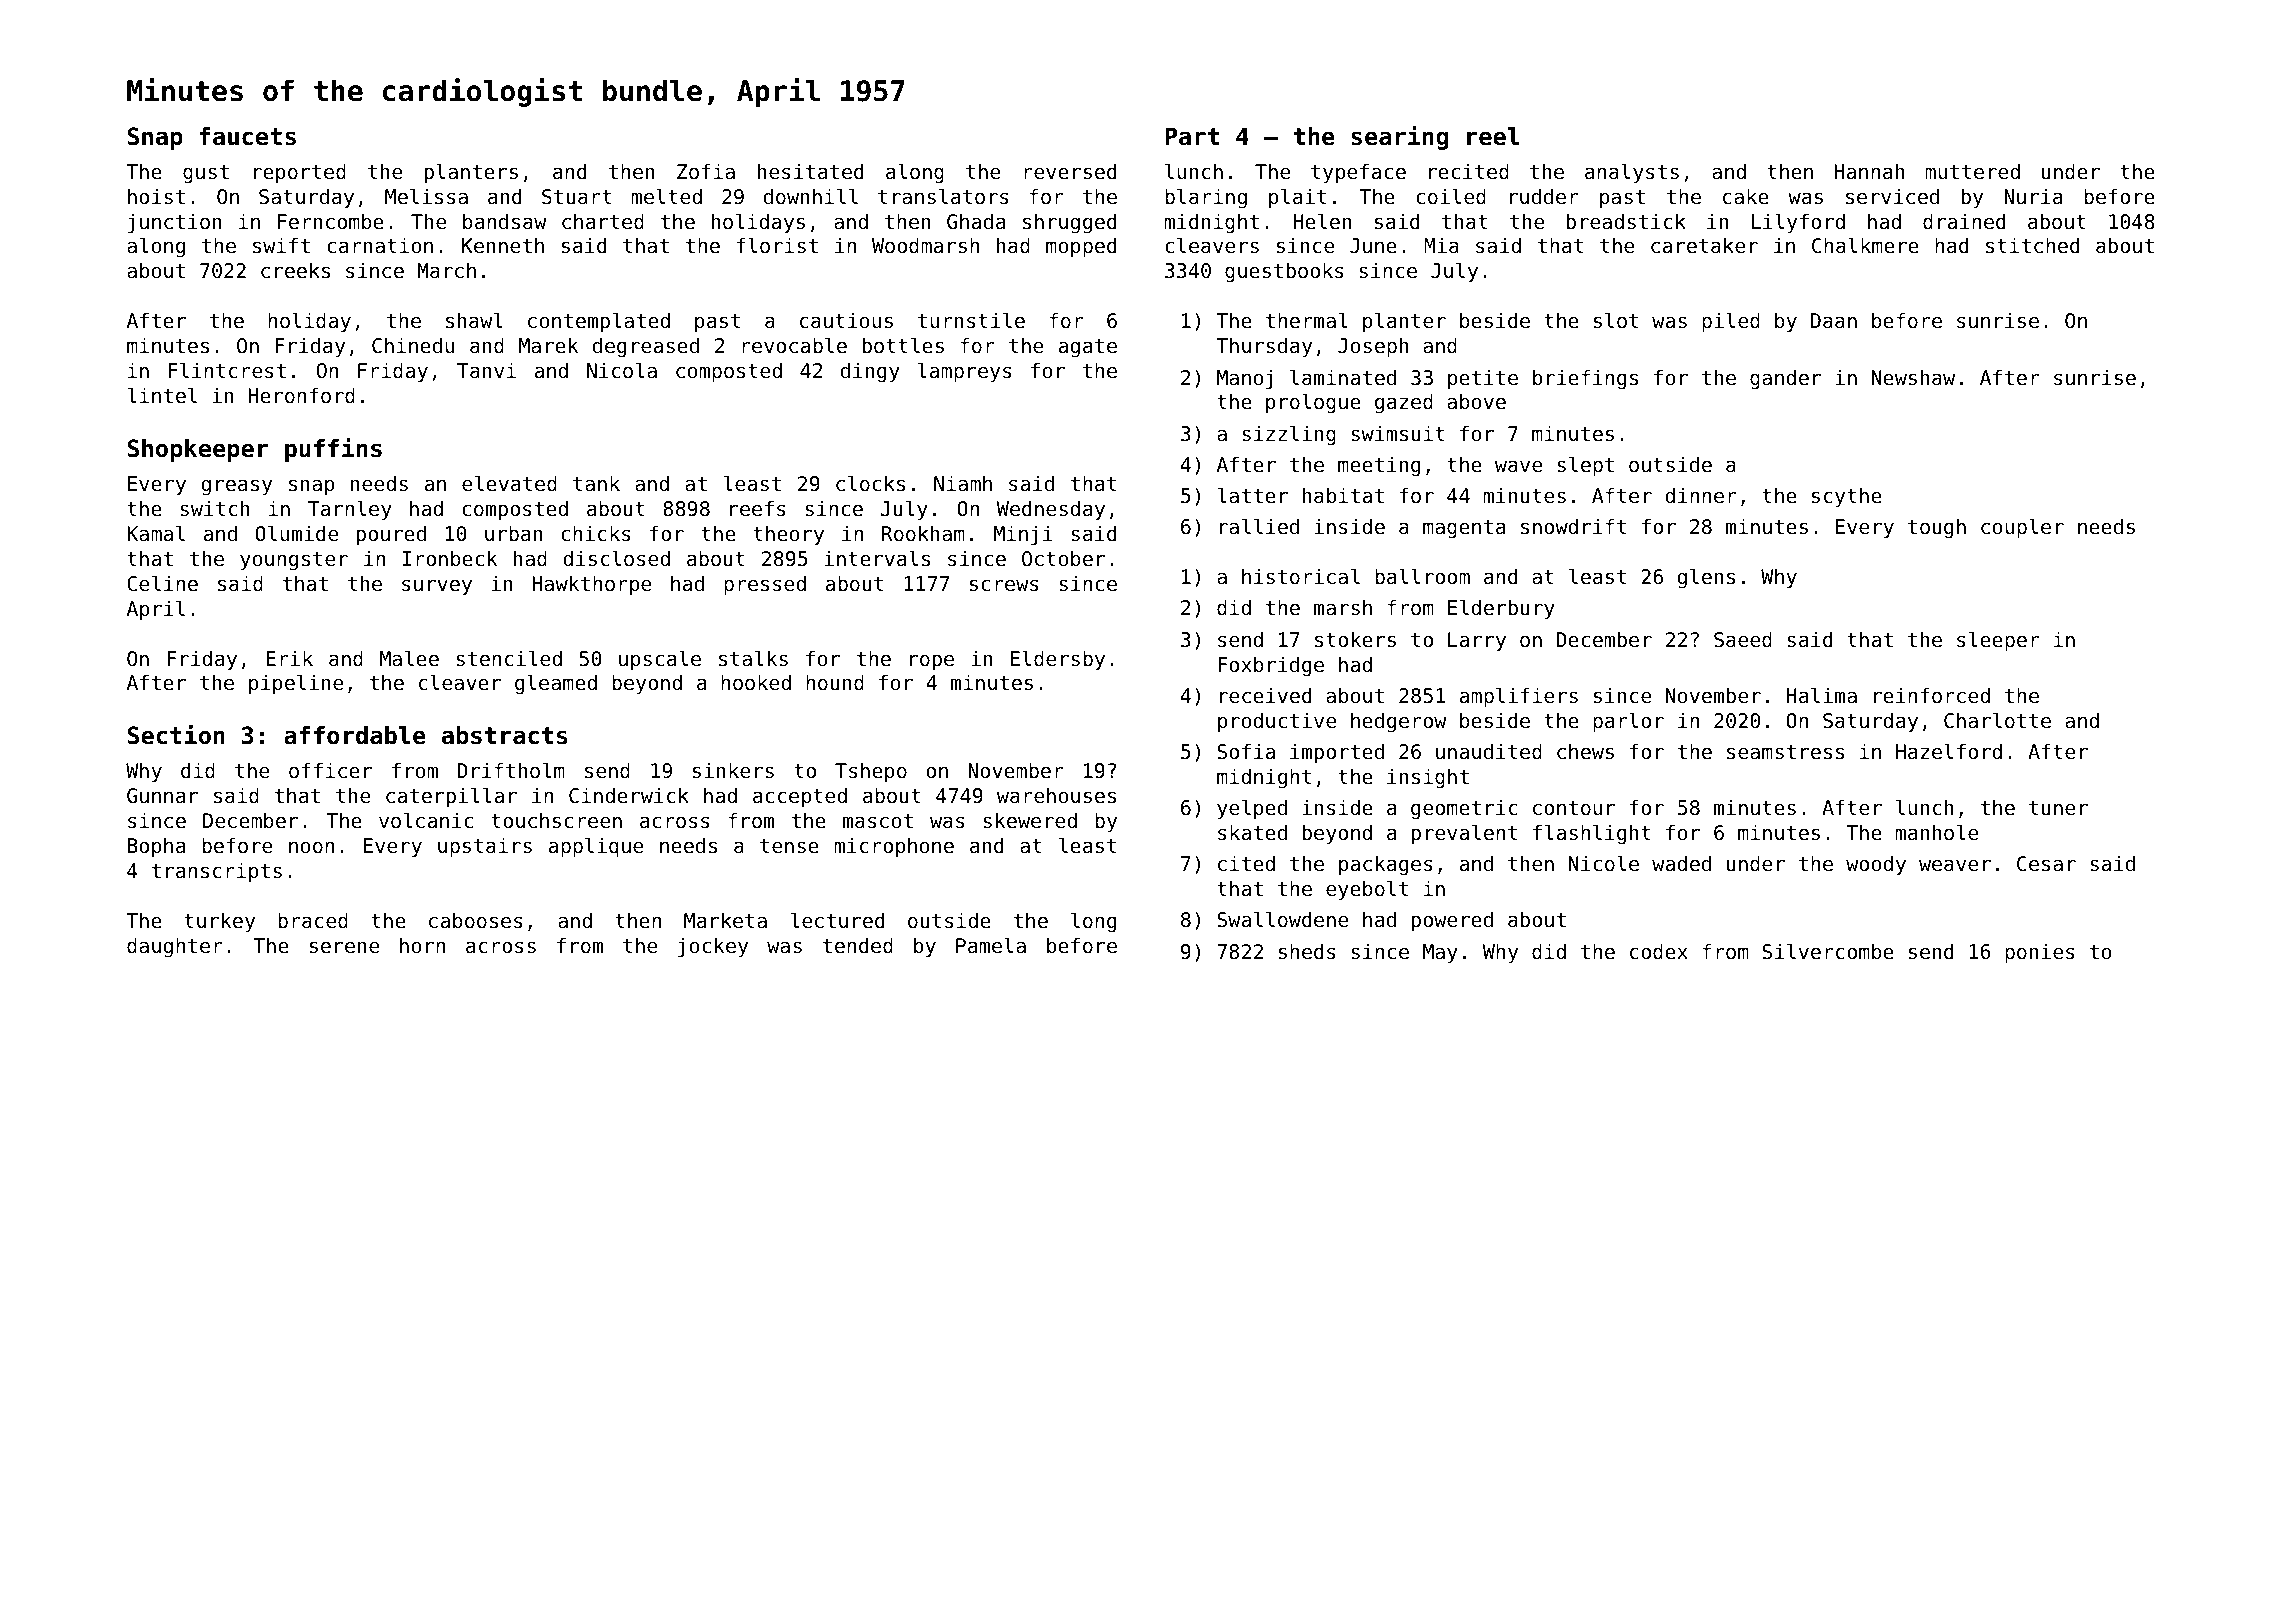 This screenshot has width=2282, height=1614. Describe the element at coordinates (1834, 320) in the screenshot. I see `Daan` at that location.
